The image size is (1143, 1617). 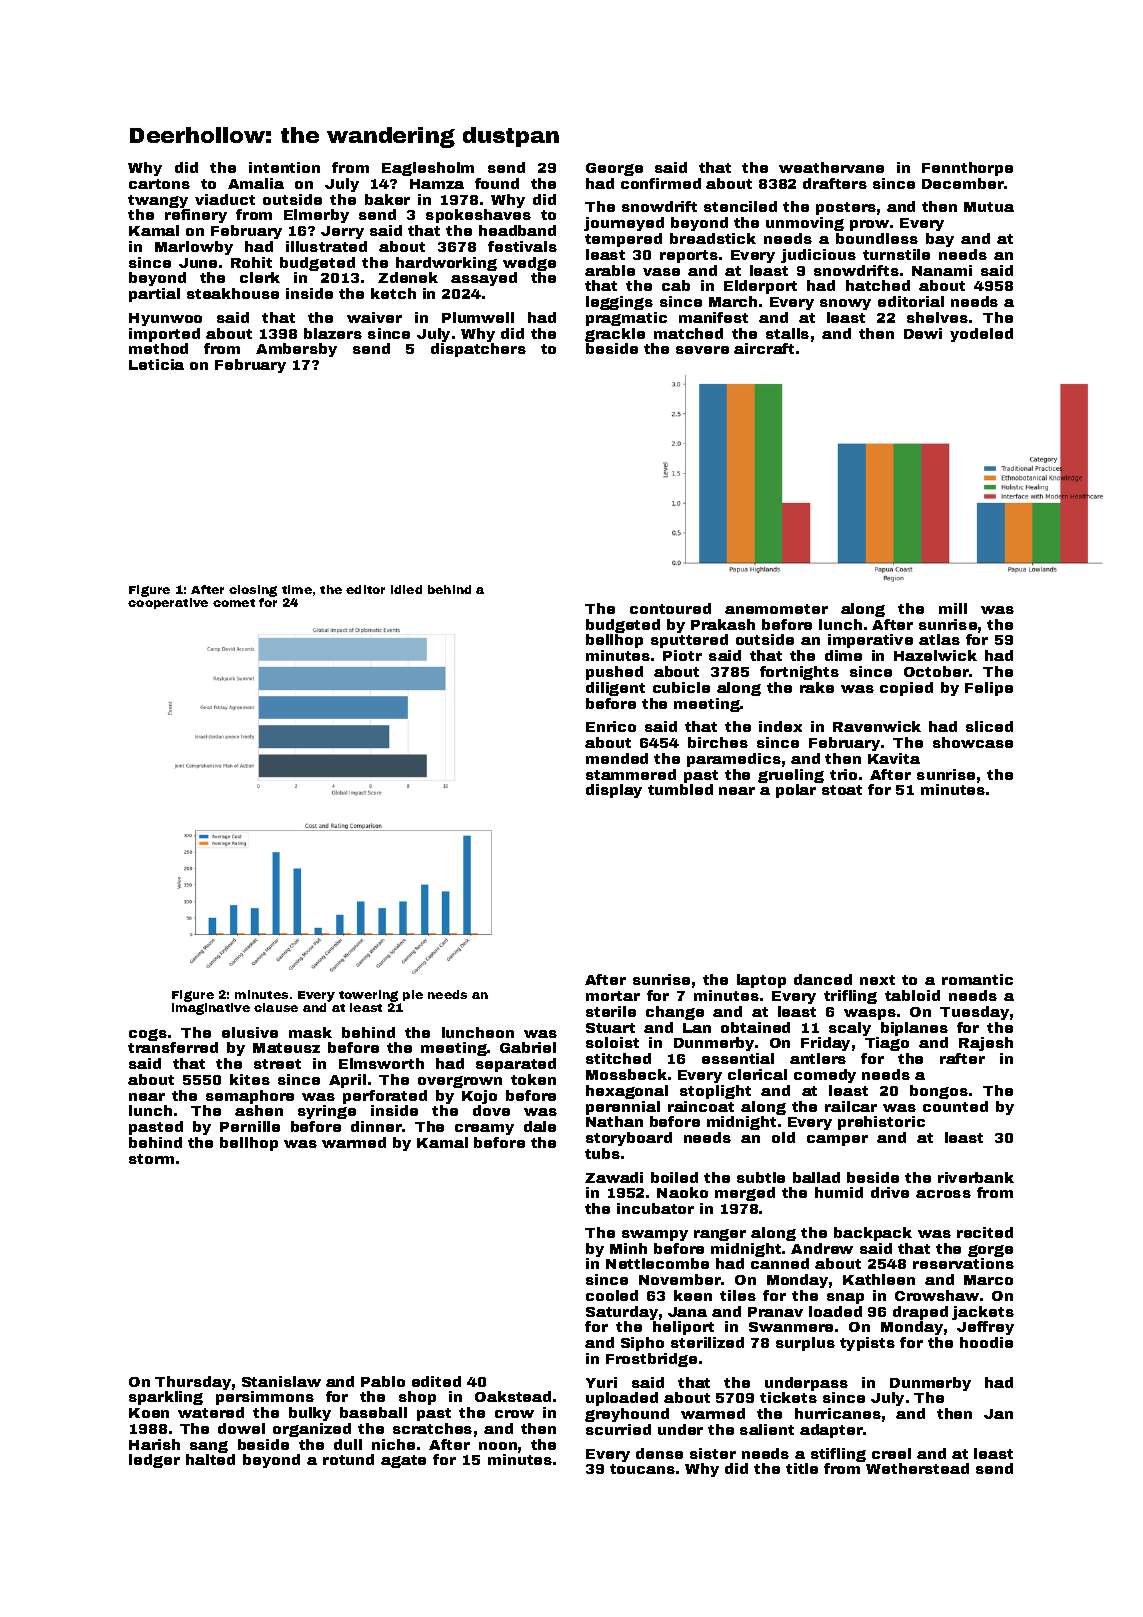 I want to click on clerical, so click(x=757, y=1074).
